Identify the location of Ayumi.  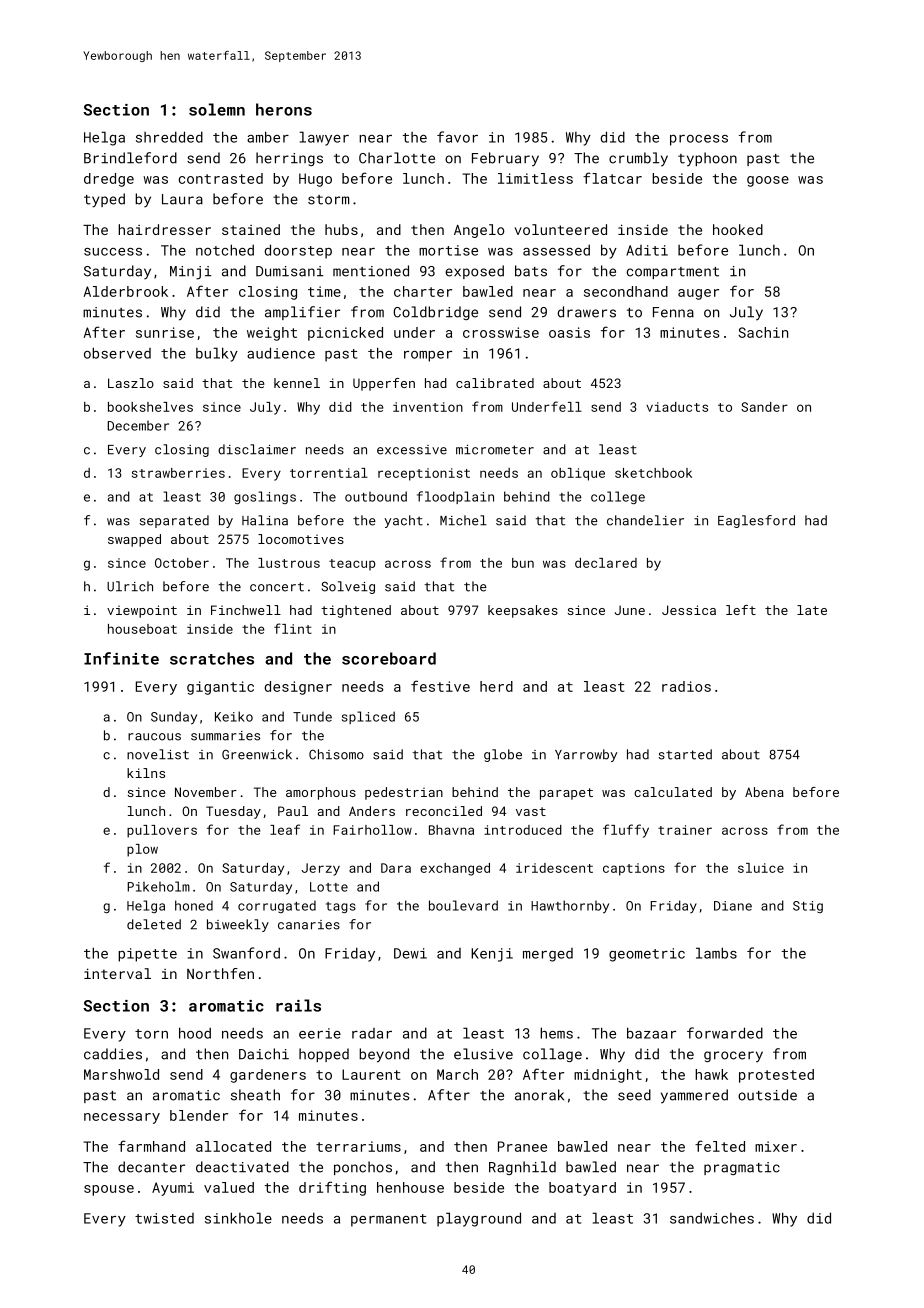
(173, 1189).
